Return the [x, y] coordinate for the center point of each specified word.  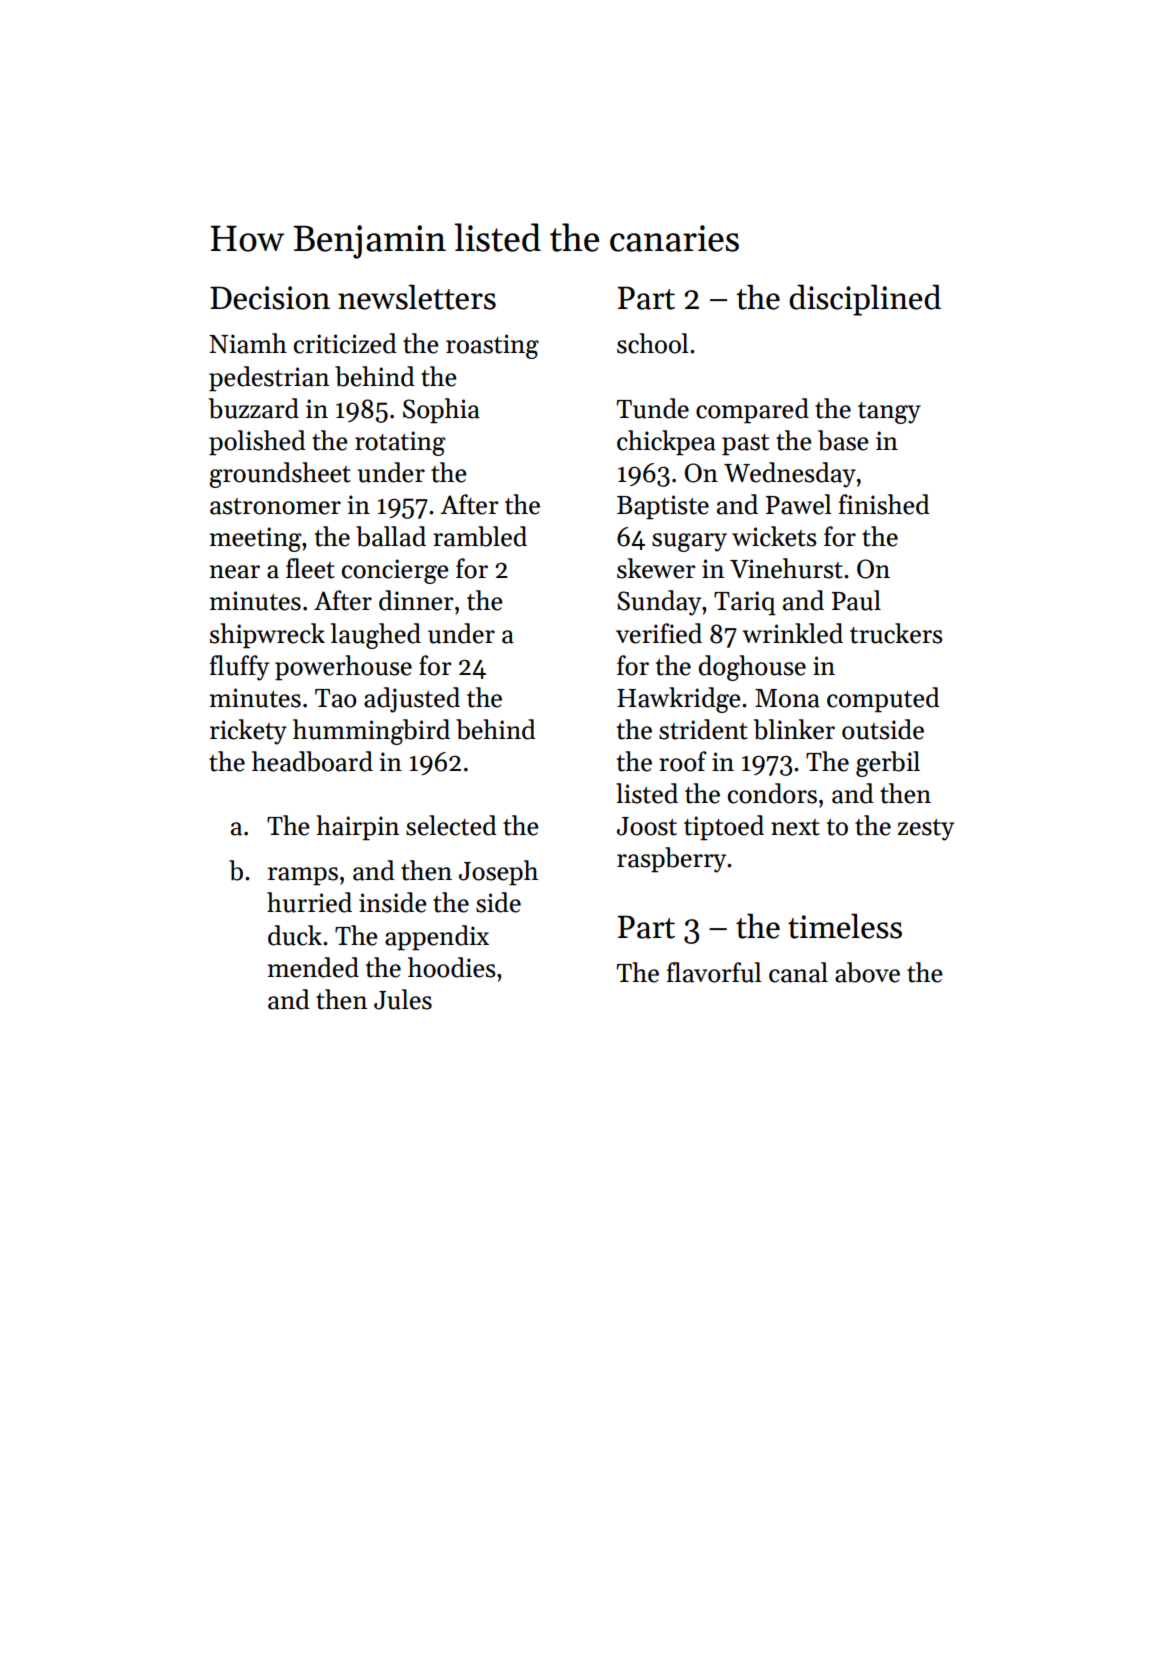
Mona [787, 698]
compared [752, 411]
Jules [403, 999]
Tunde [653, 408]
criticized [345, 343]
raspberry [671, 860]
